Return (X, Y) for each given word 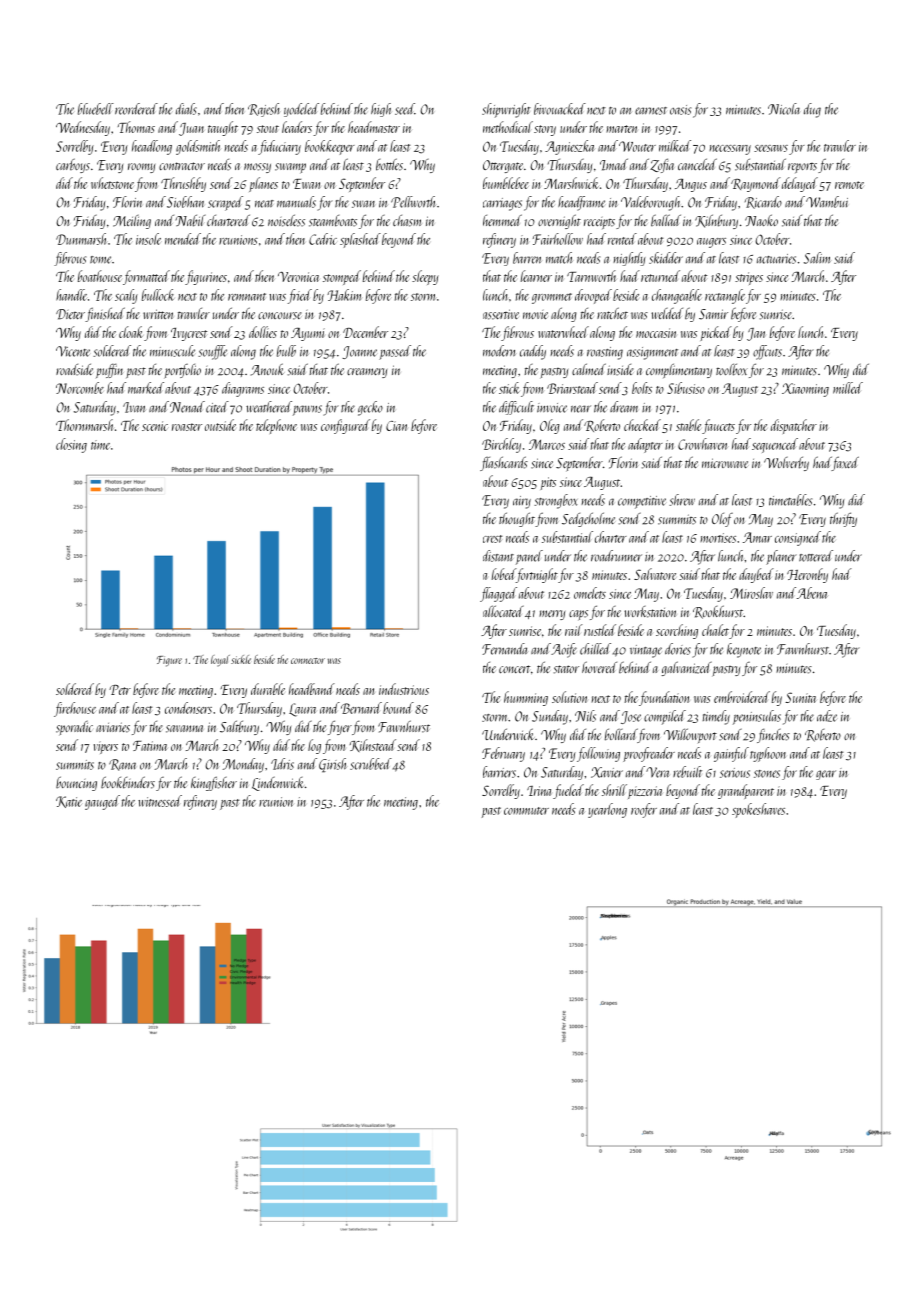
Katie (69, 802)
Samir (713, 314)
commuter (526, 811)
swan (363, 204)
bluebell (96, 109)
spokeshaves (758, 810)
